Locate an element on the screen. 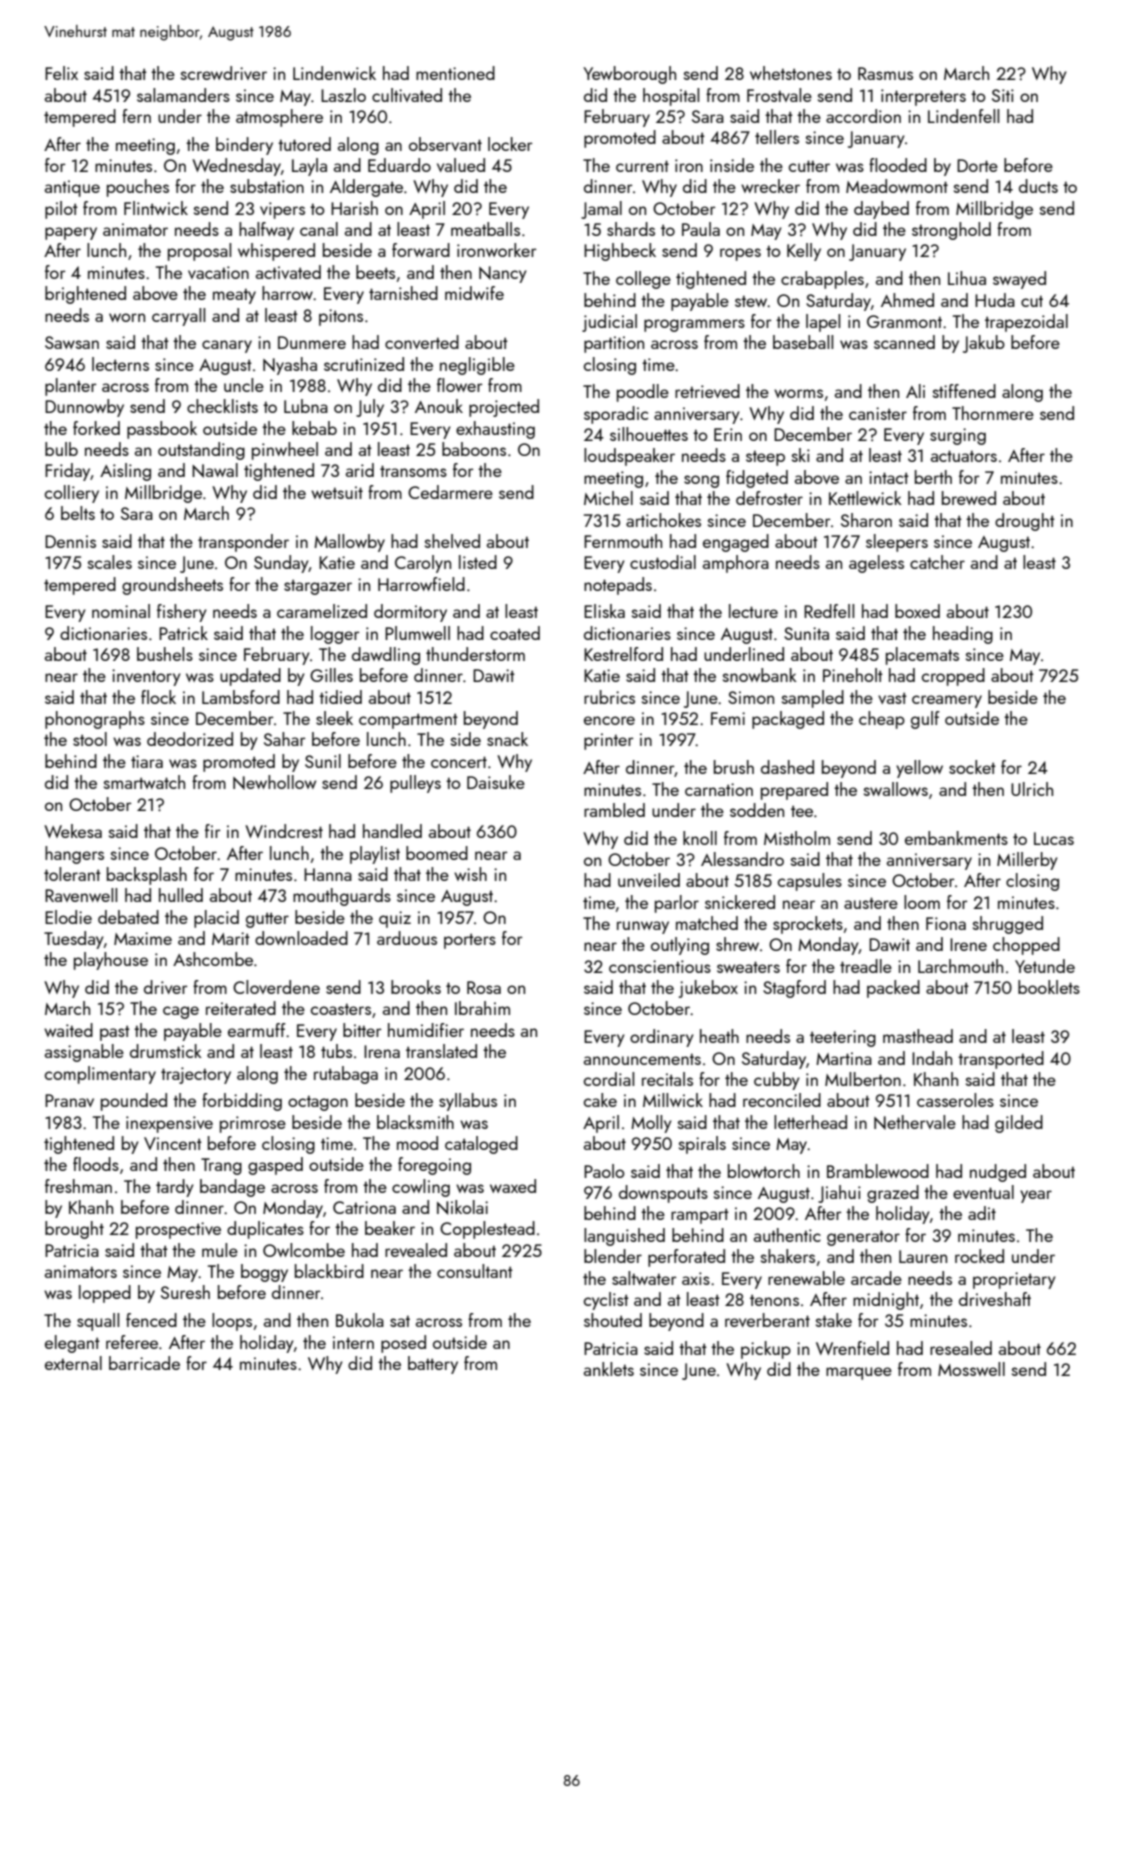  loops is located at coordinates (232, 1322).
